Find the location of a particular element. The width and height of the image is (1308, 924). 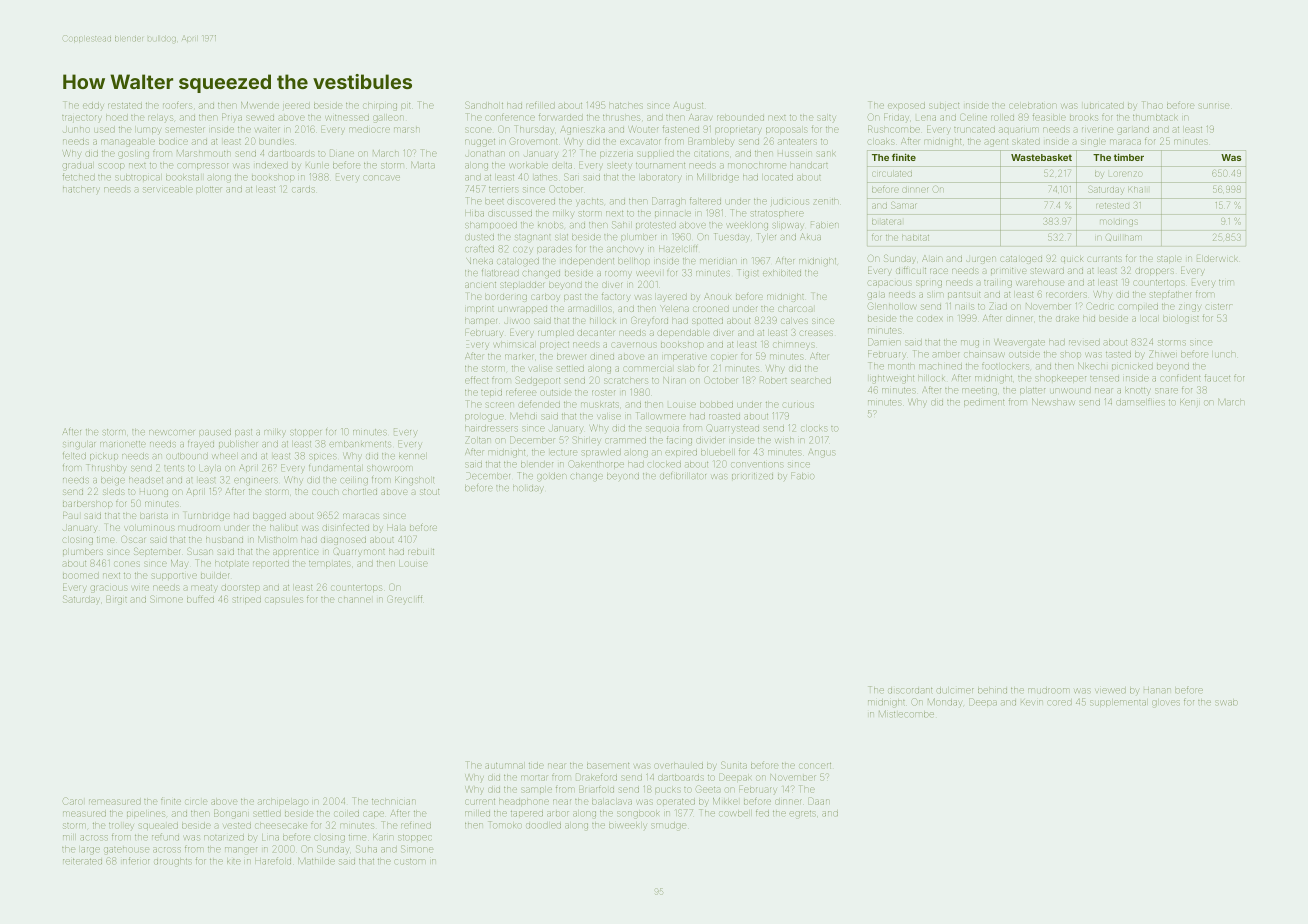

restated is located at coordinates (125, 106).
